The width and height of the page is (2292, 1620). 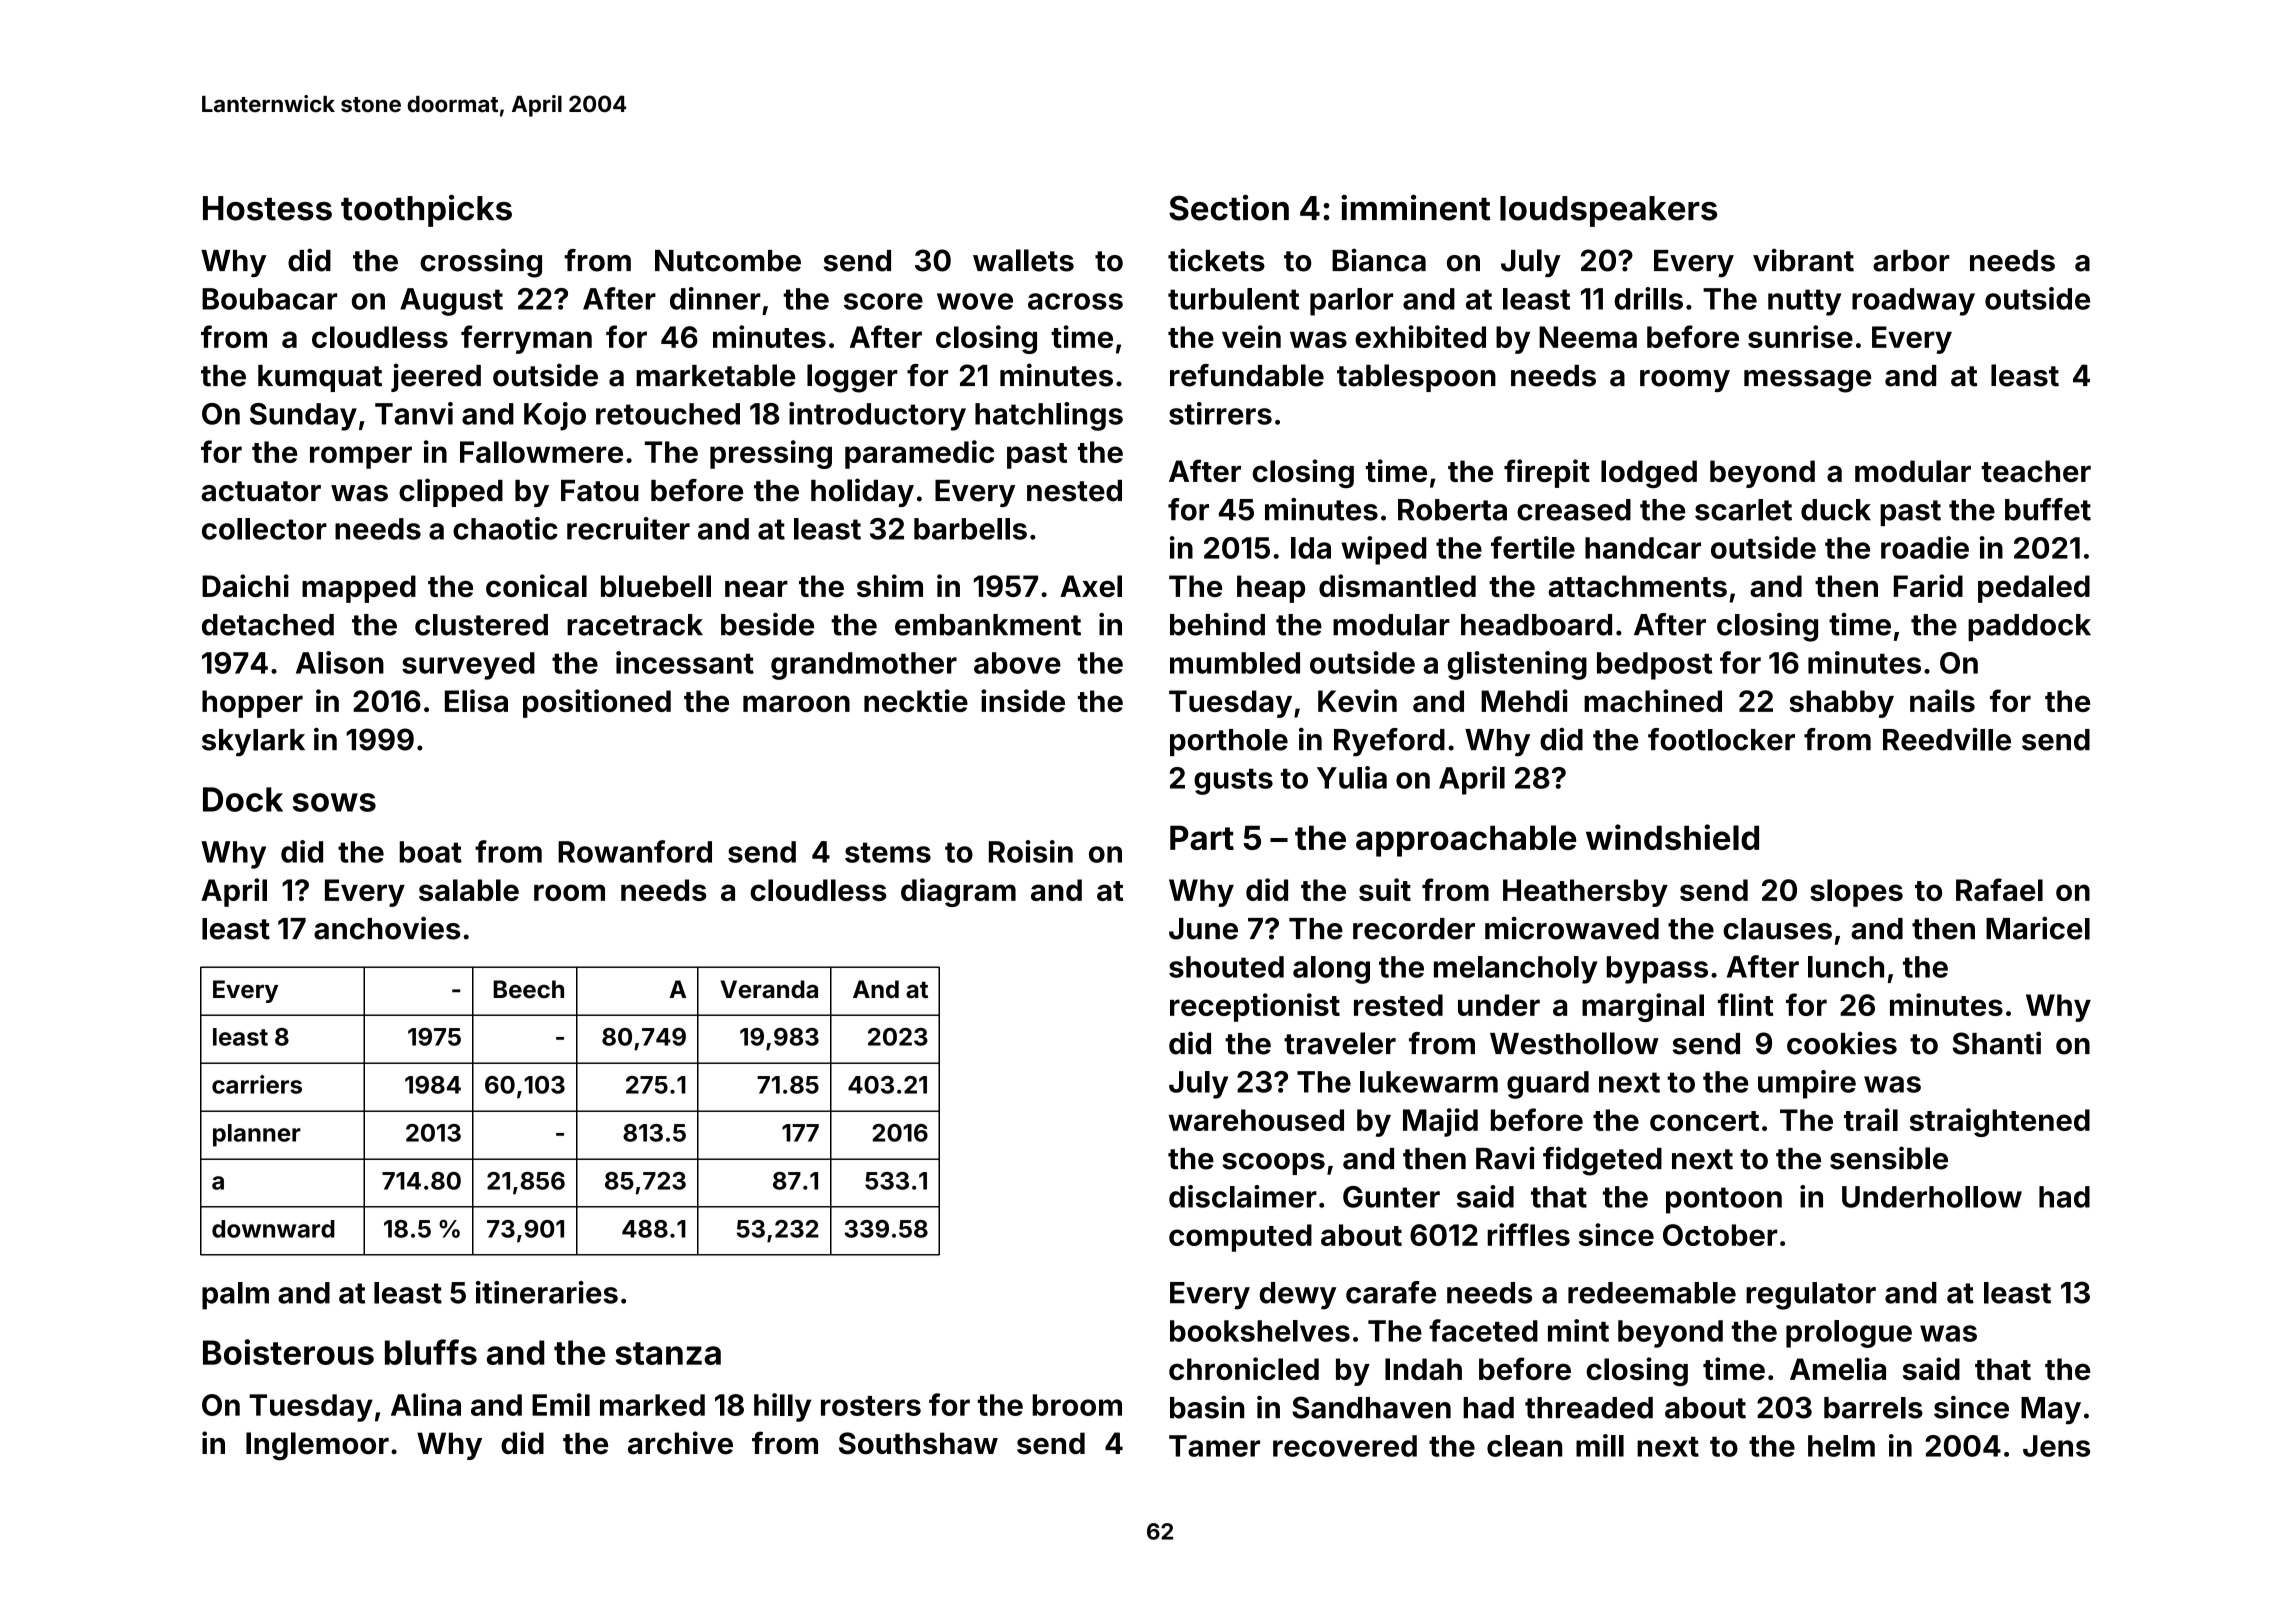 What do you see at coordinates (261, 491) in the page?
I see `actuator` at bounding box center [261, 491].
